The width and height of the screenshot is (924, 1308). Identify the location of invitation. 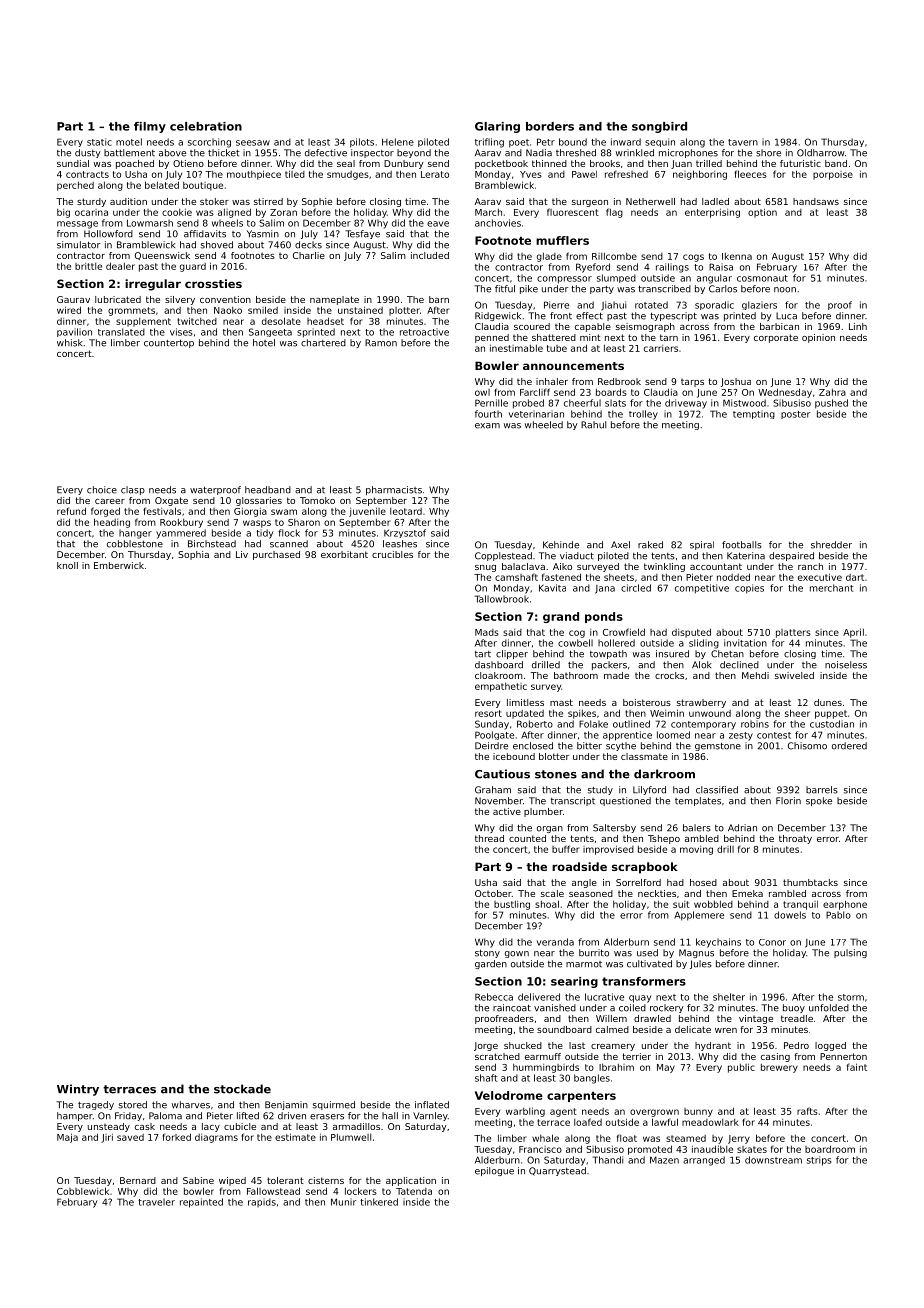
(745, 643).
